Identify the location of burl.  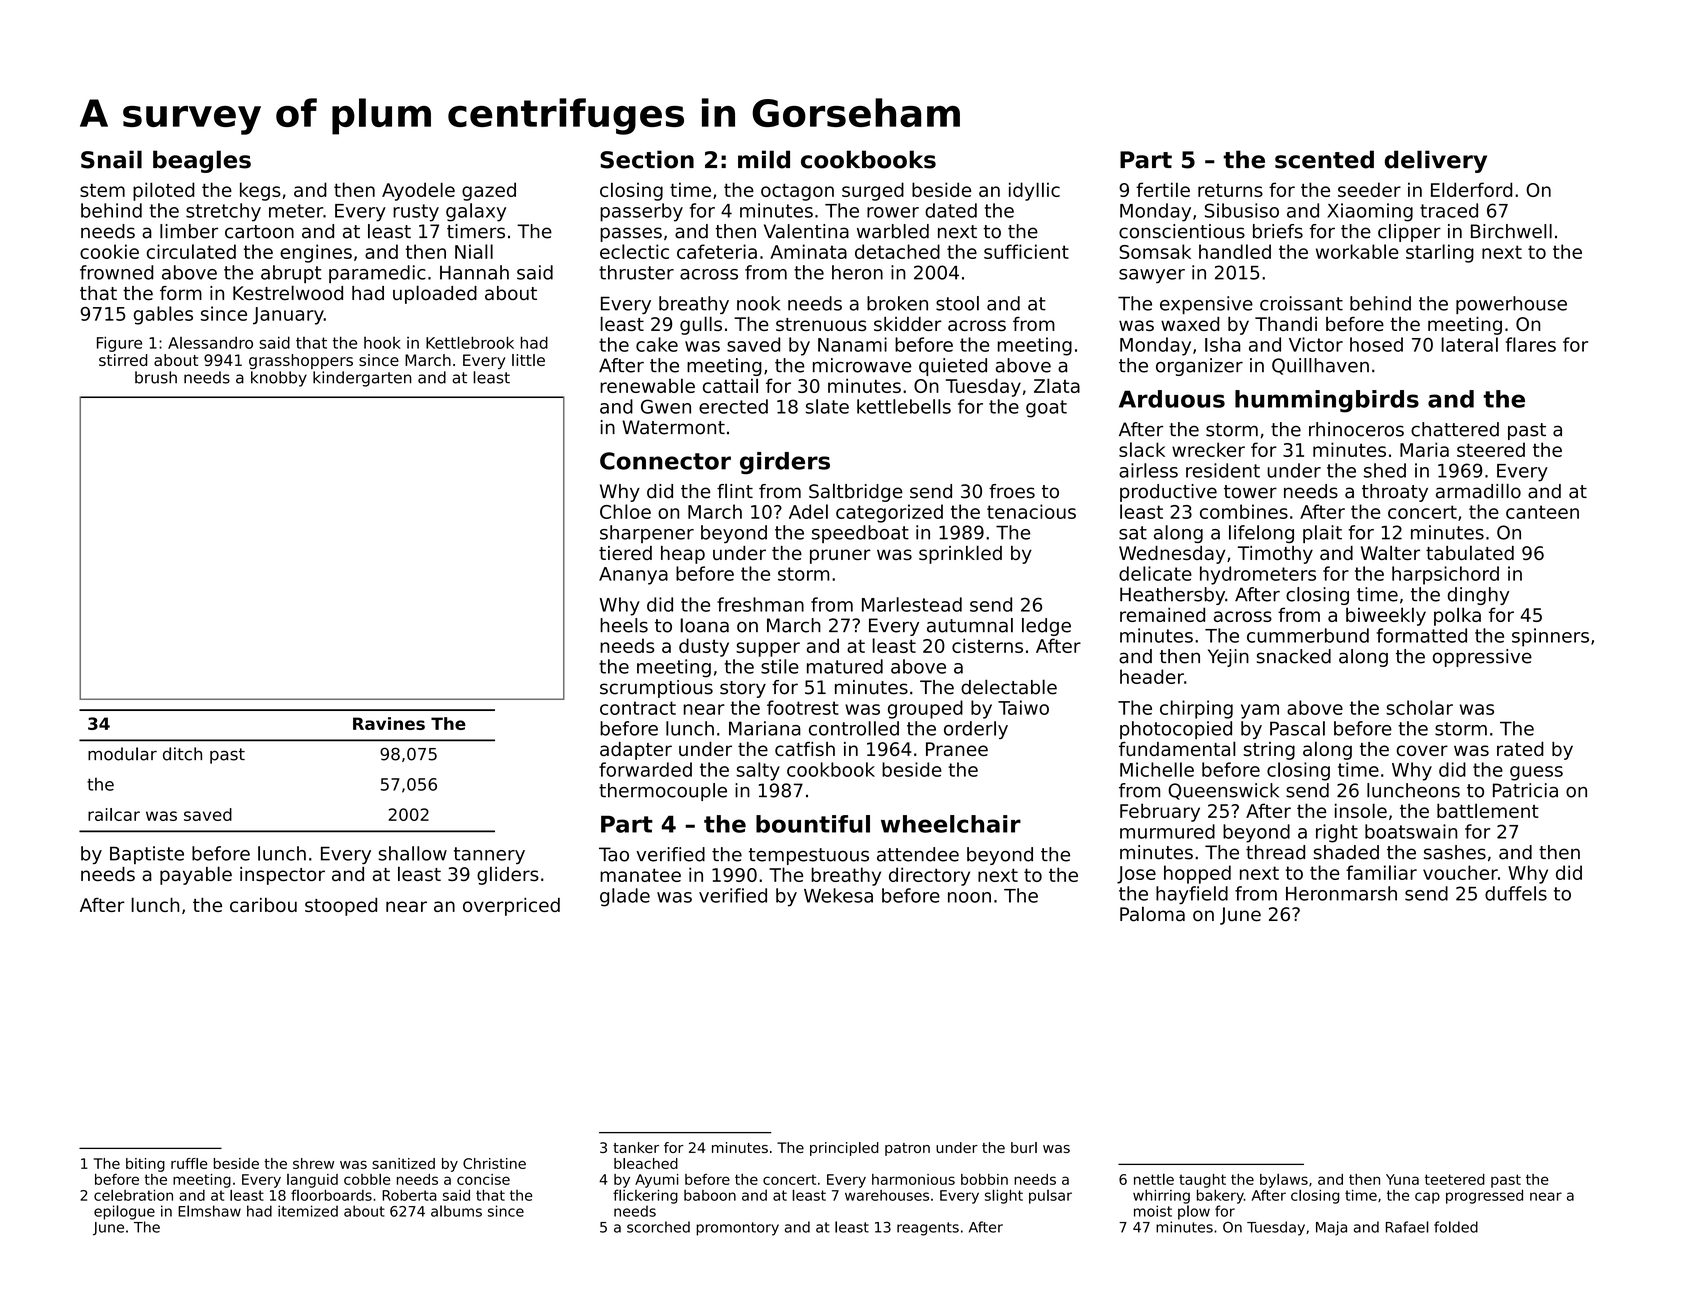
(1024, 1147).
